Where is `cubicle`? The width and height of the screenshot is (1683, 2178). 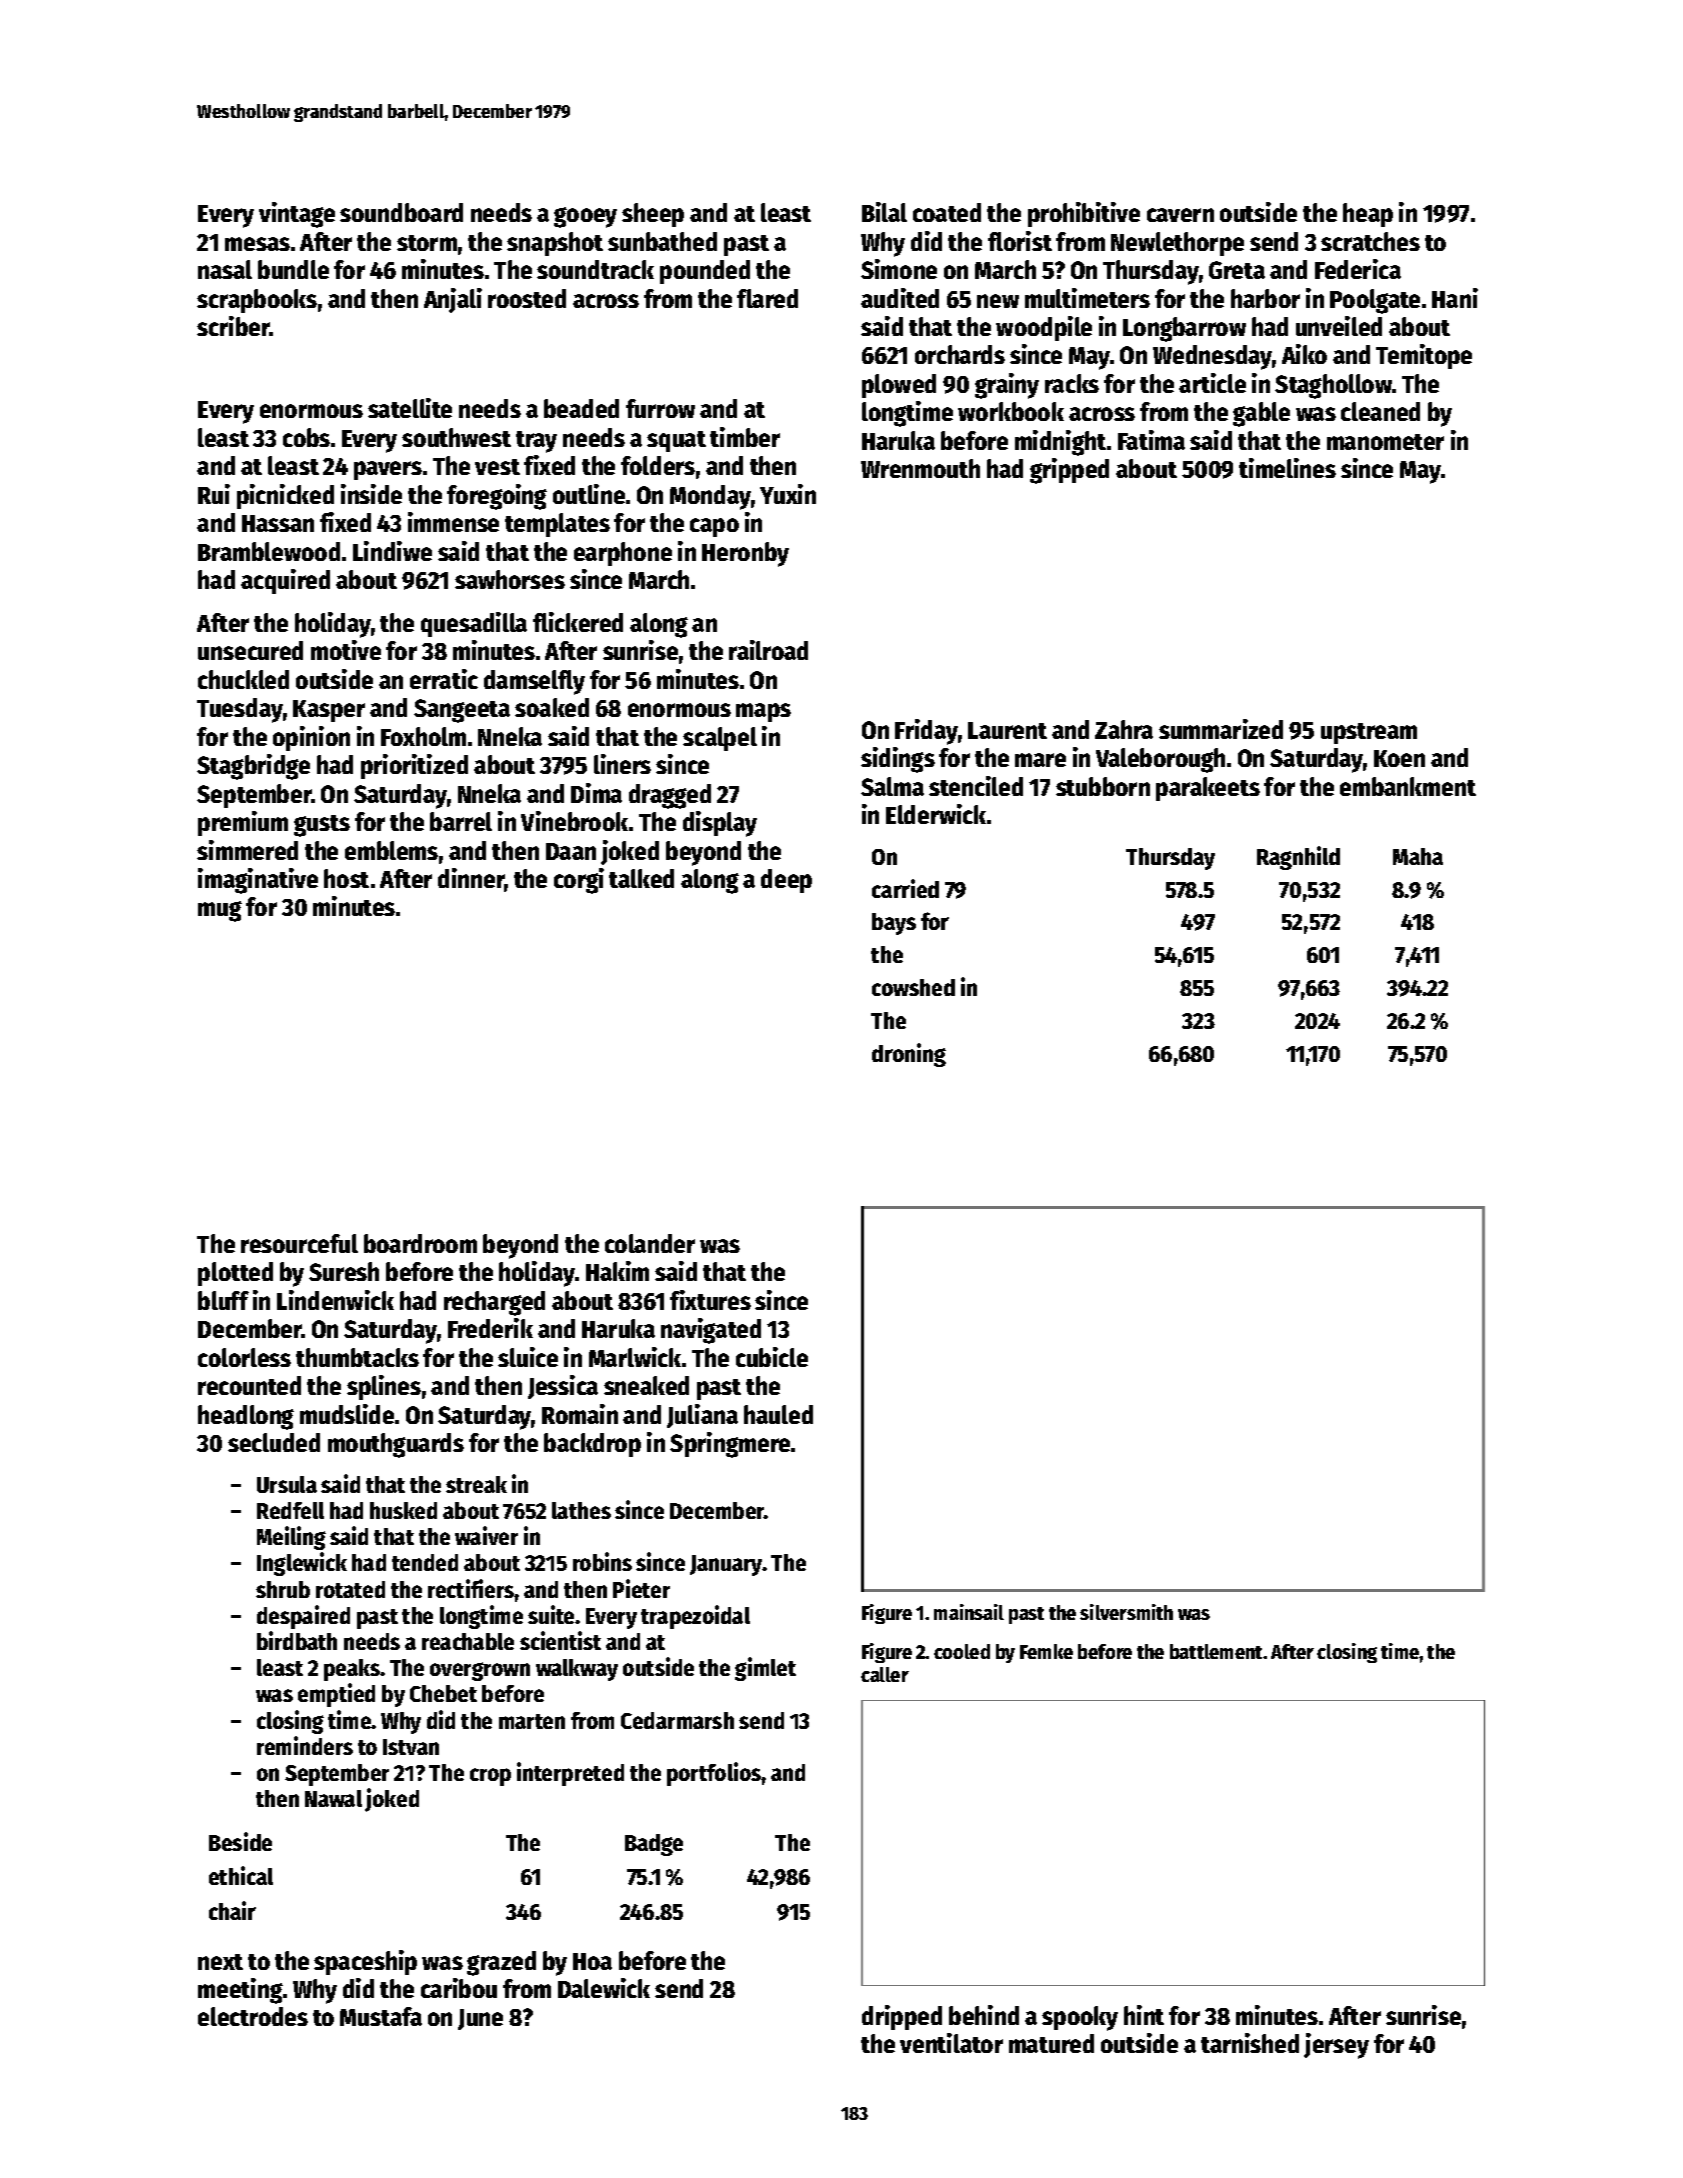 cubicle is located at coordinates (772, 1357).
